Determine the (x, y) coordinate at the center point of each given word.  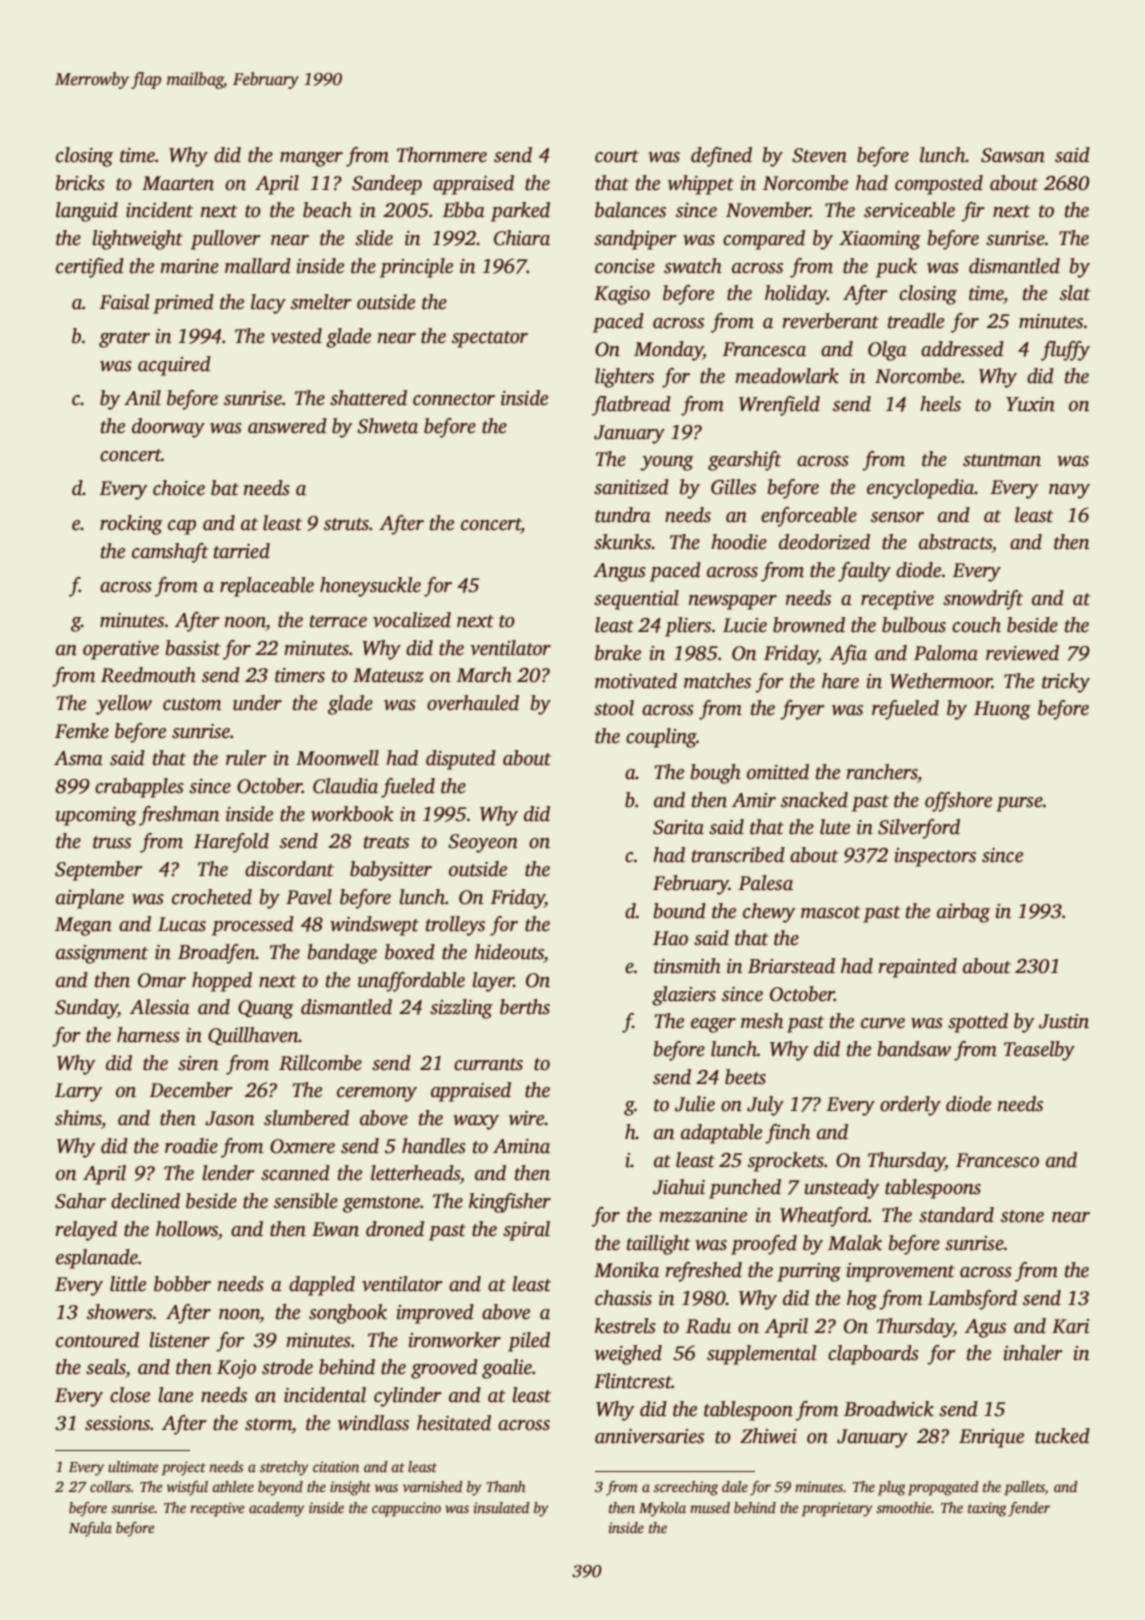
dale (735, 1486)
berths (525, 1007)
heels (940, 404)
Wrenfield (779, 406)
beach (327, 210)
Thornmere (442, 155)
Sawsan (1013, 155)
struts (346, 524)
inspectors (935, 857)
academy (277, 1509)
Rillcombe (320, 1063)
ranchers (882, 773)
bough (716, 774)
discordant (289, 869)
